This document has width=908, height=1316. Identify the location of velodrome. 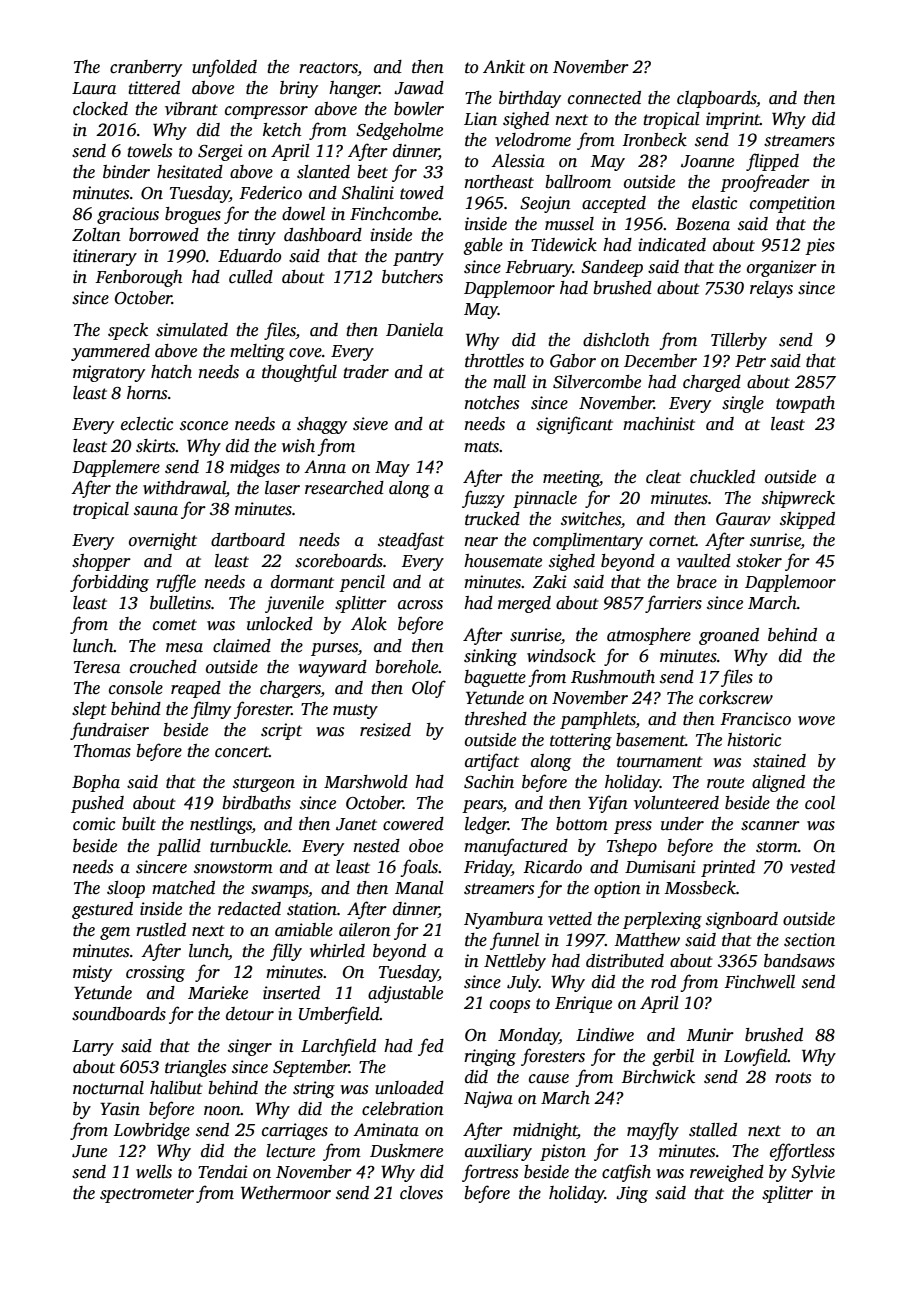
(533, 140).
